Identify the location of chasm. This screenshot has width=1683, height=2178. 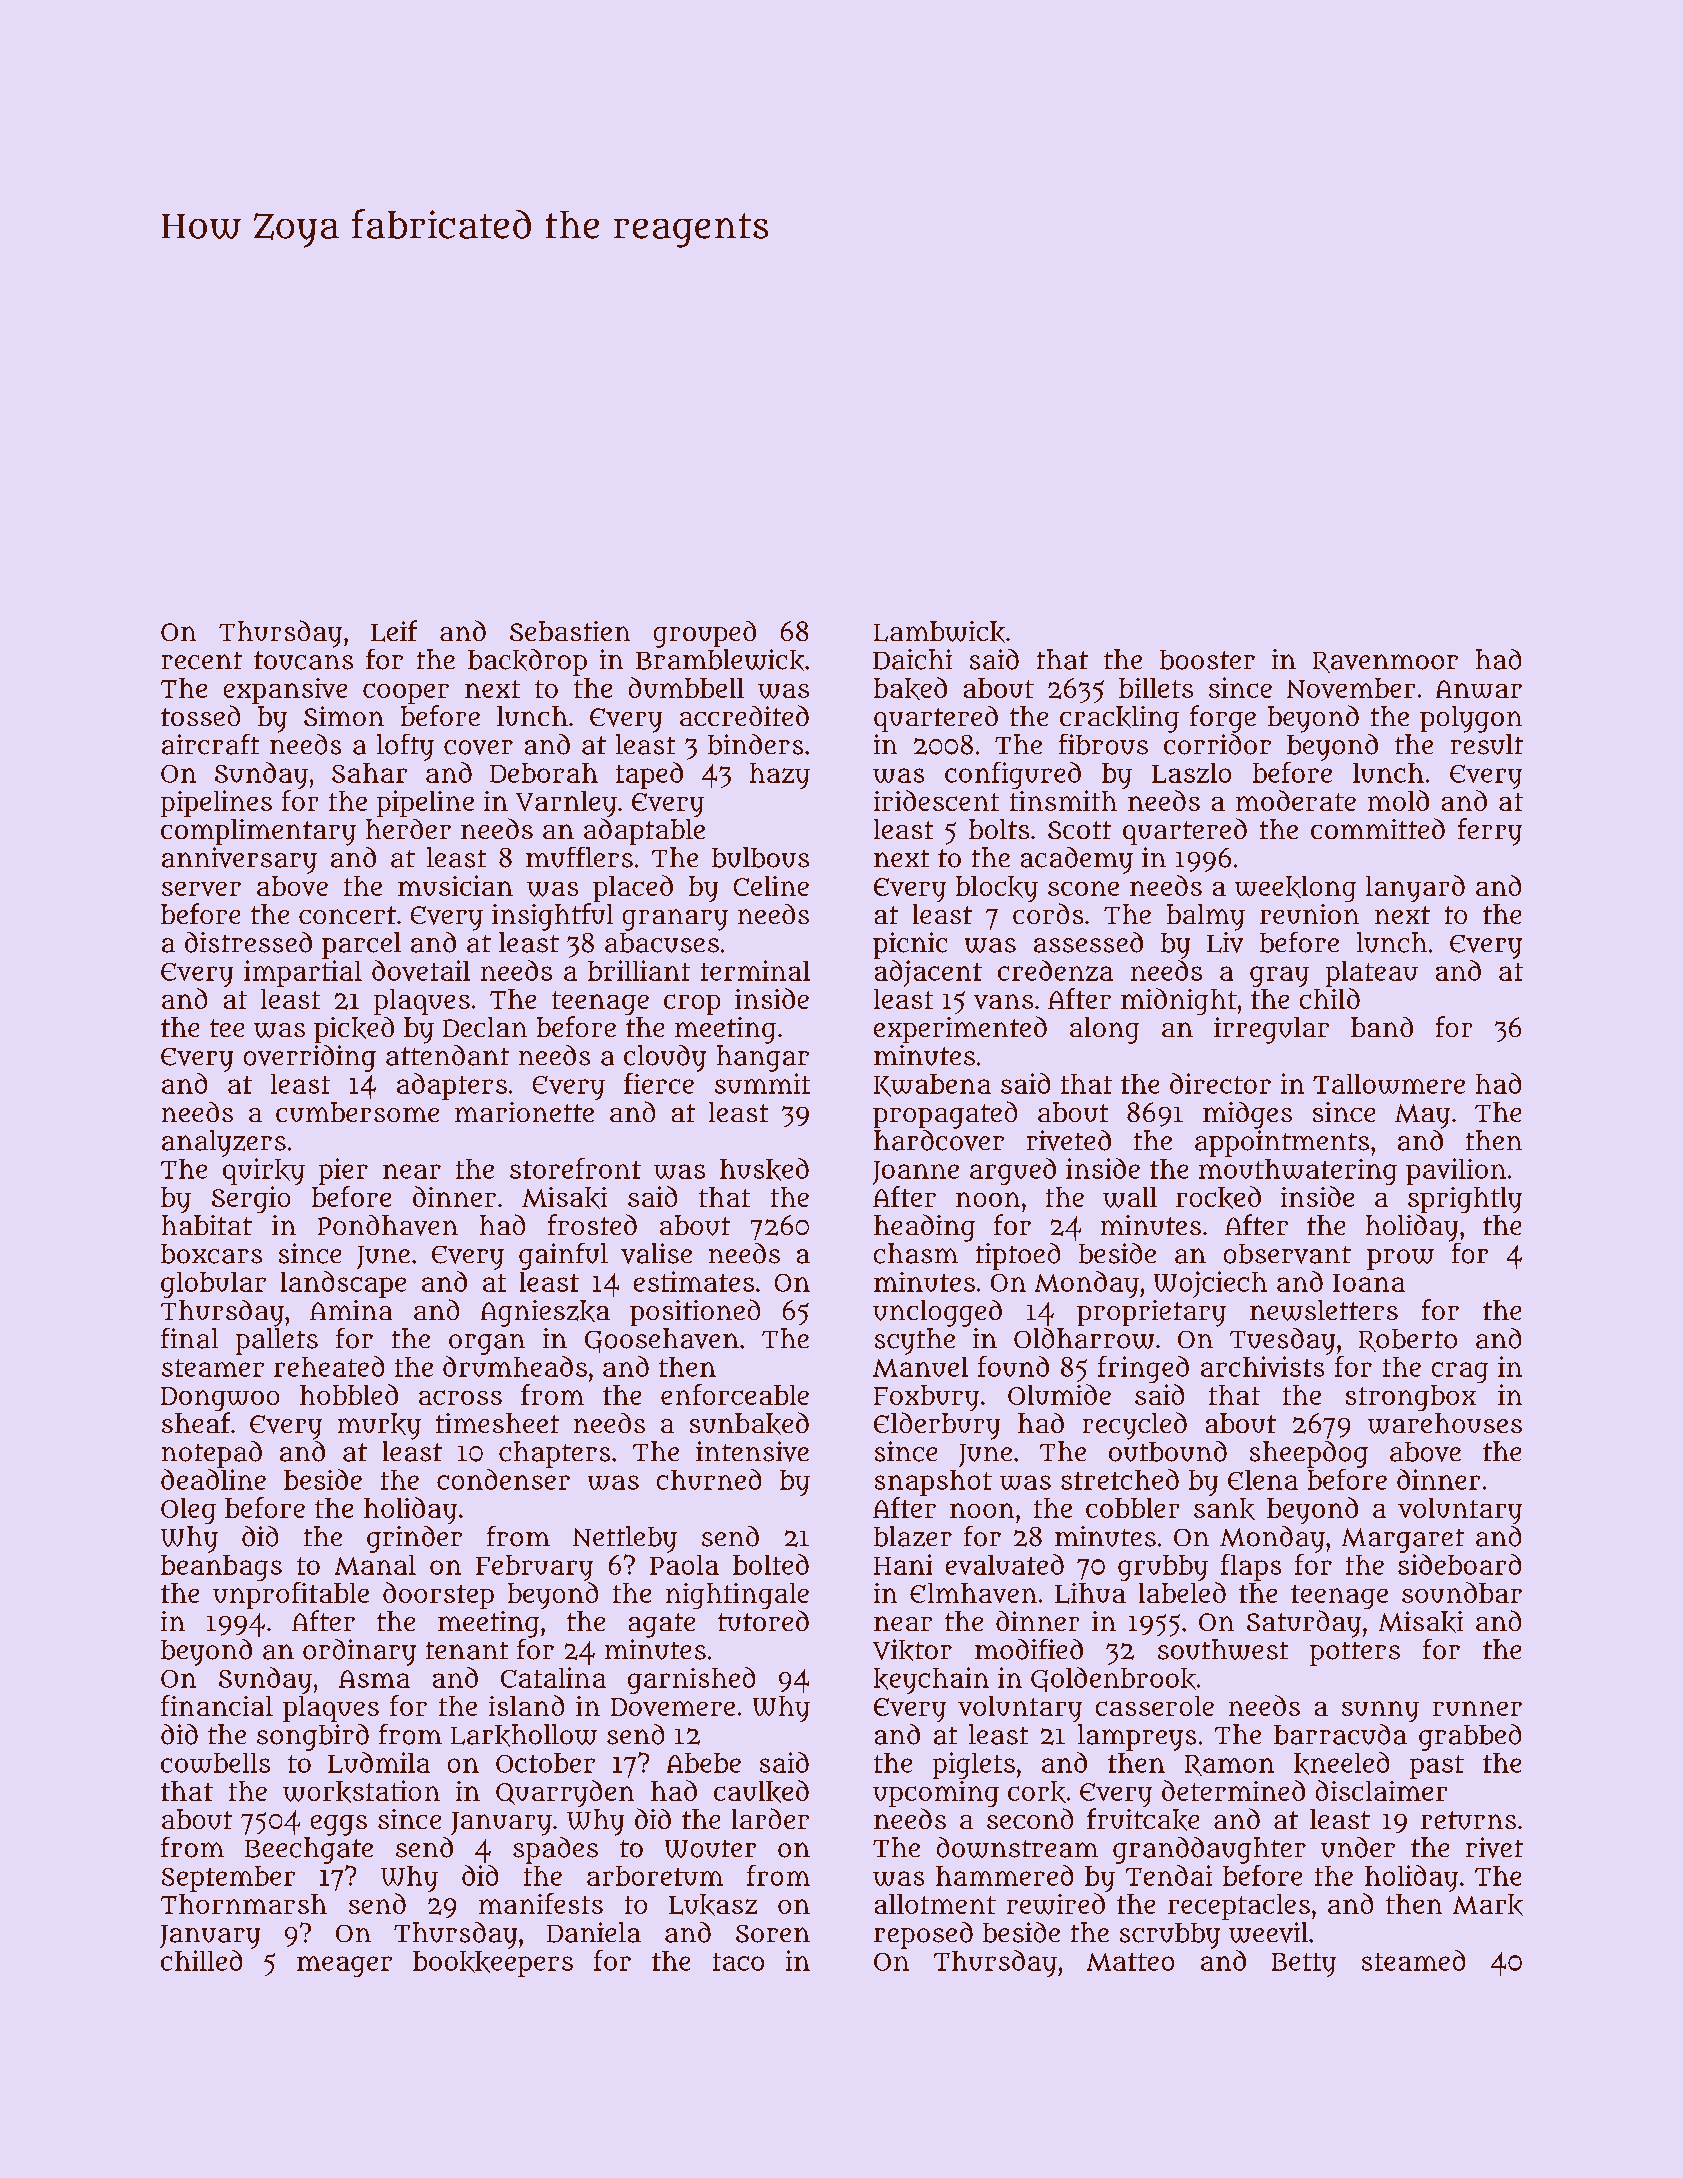
(916, 1253).
